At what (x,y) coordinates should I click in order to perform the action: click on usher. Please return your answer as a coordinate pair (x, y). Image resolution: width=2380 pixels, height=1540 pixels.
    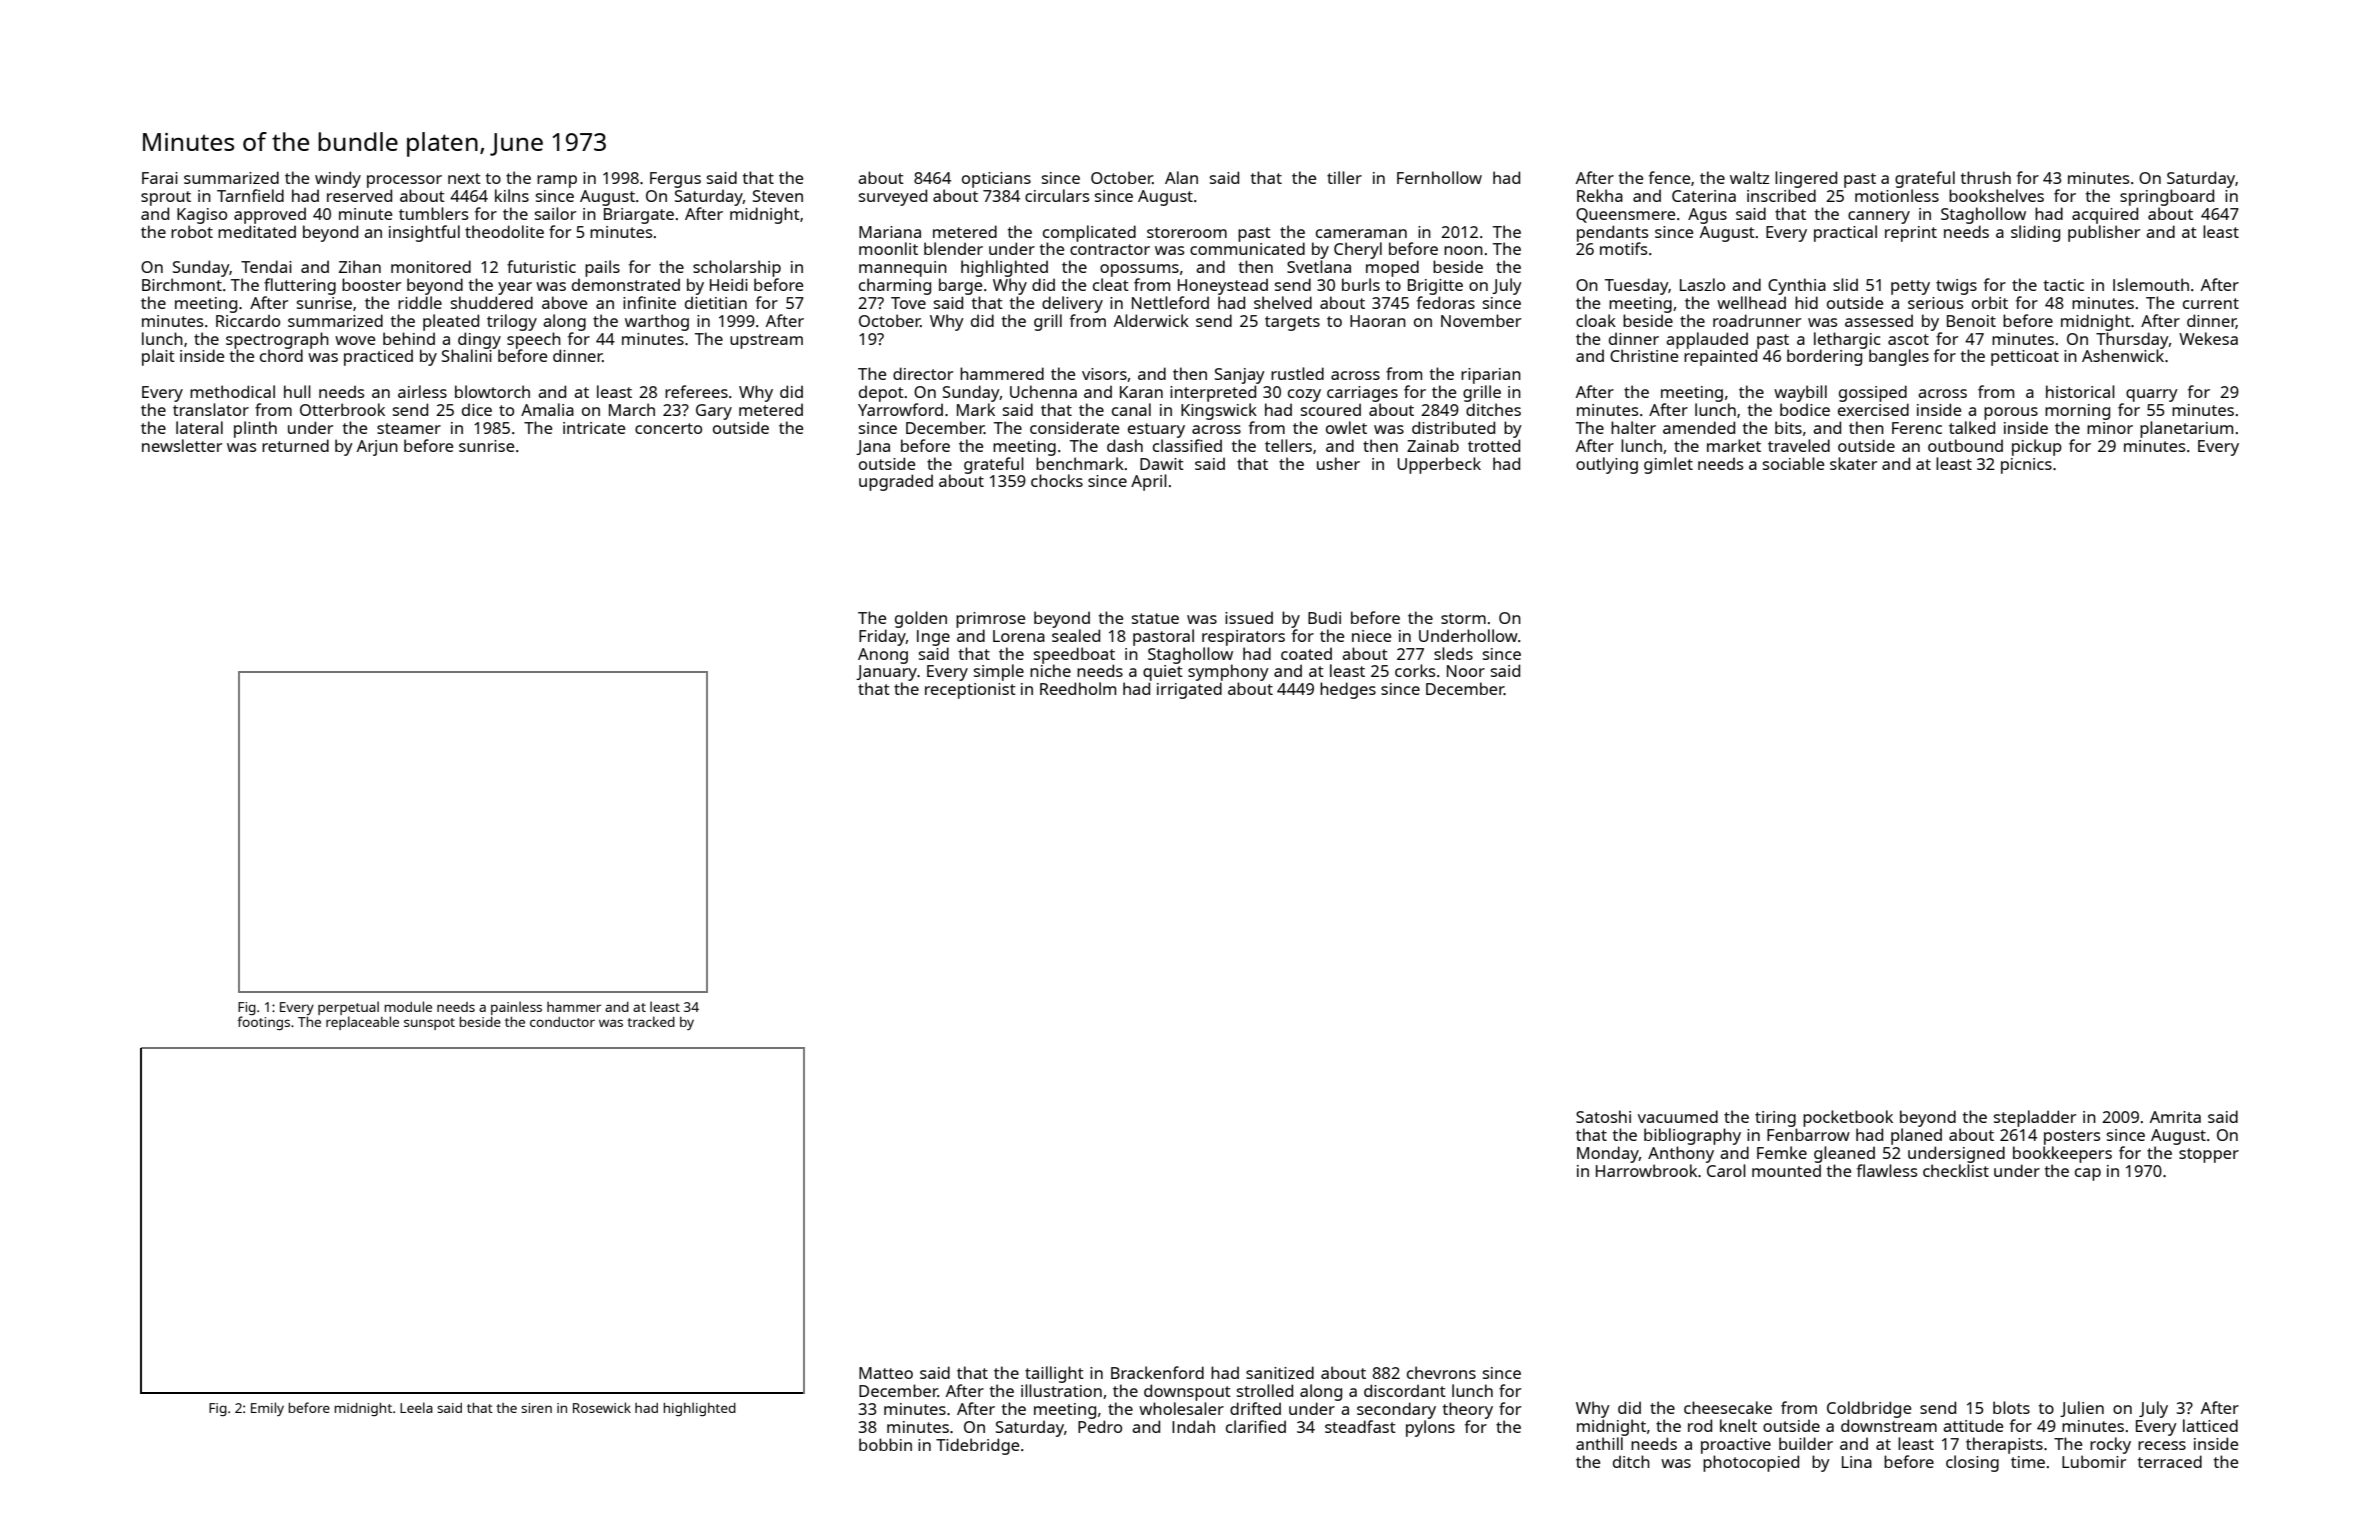
    Looking at the image, I should click on (1338, 463).
